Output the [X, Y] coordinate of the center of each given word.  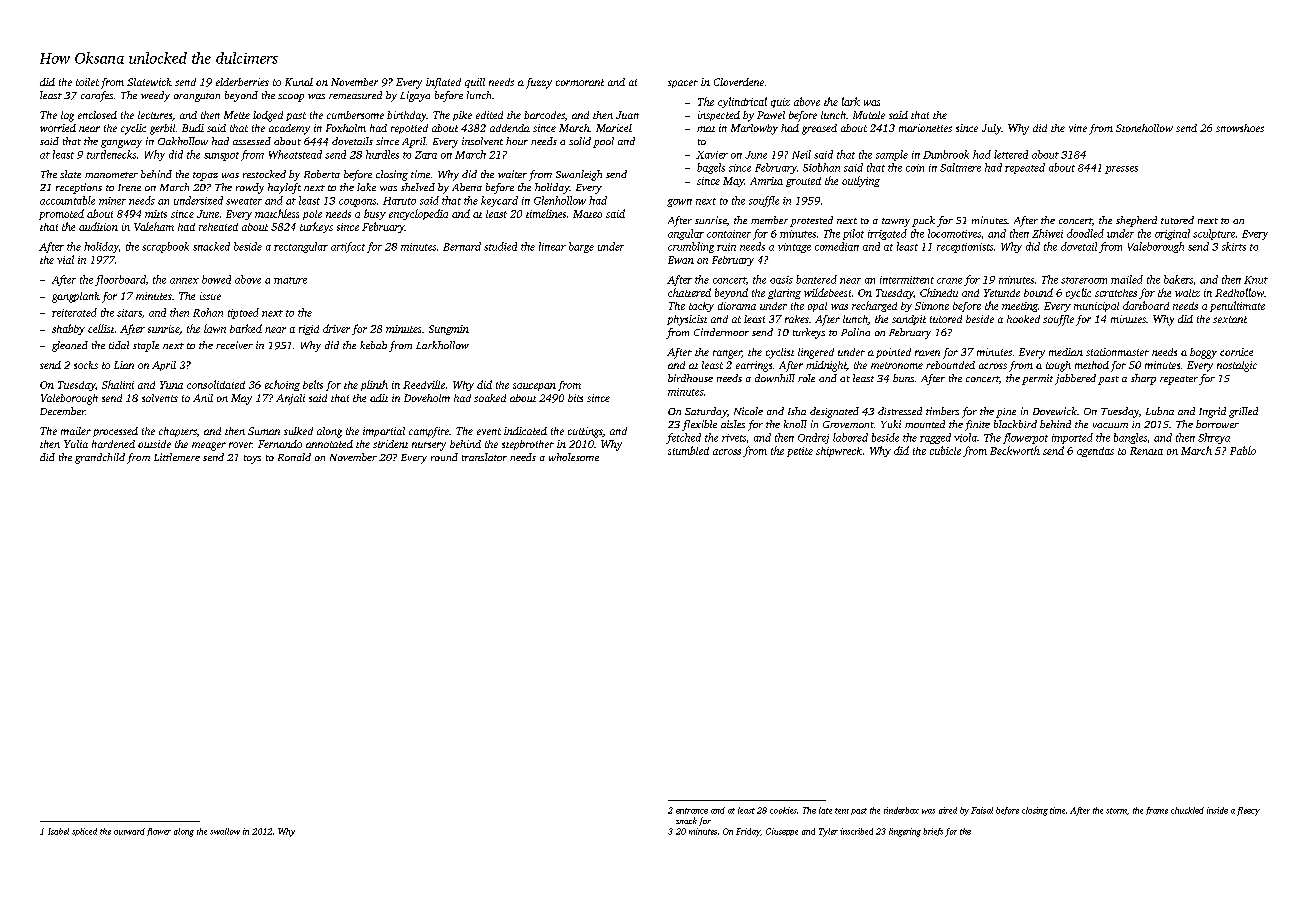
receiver [234, 345]
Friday [748, 832]
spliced [84, 832]
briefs [933, 832]
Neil [801, 154]
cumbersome [355, 115]
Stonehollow [1144, 128]
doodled [1085, 233]
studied [500, 246]
